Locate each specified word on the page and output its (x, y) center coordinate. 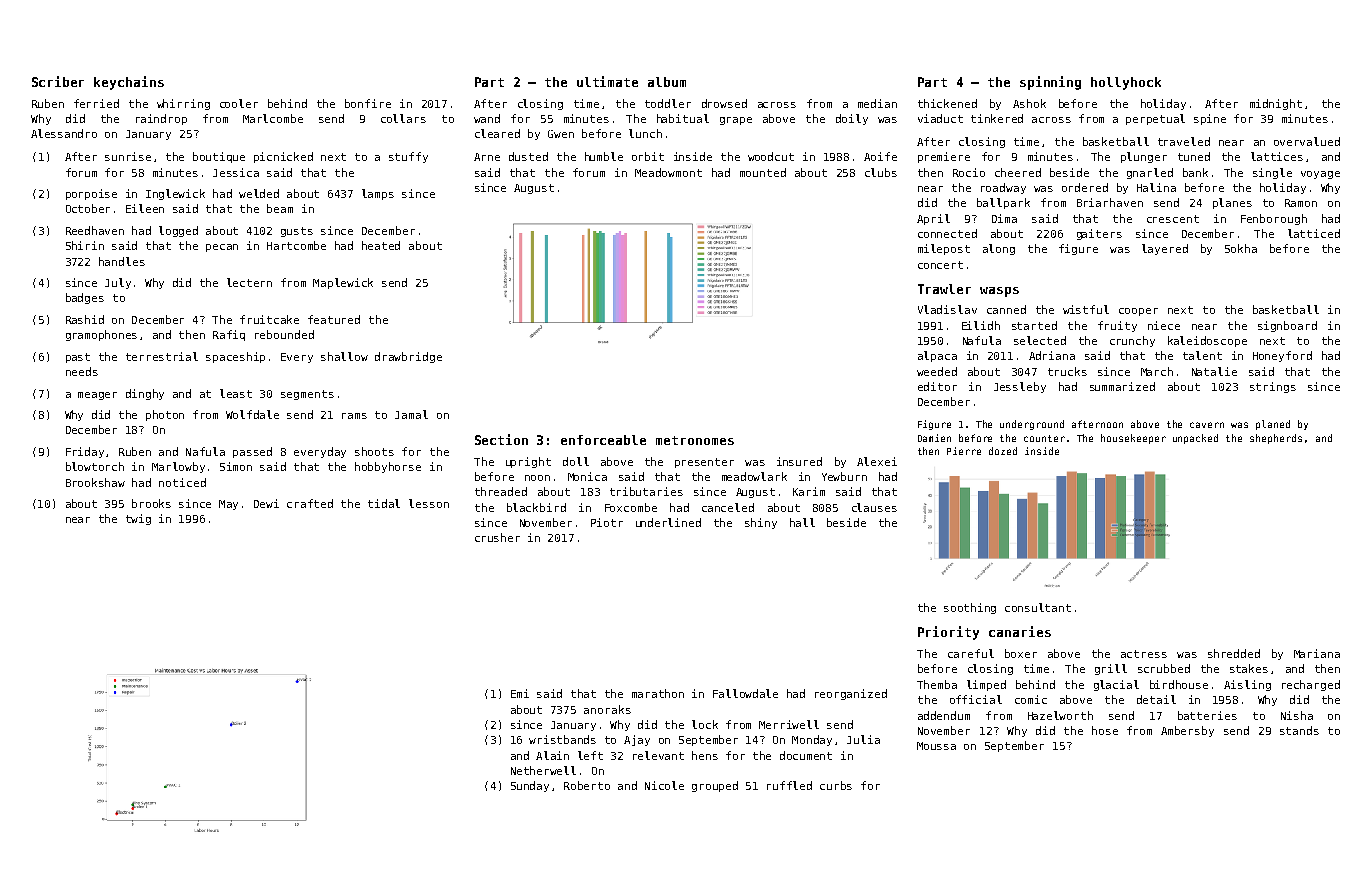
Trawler (944, 289)
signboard (1287, 326)
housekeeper (1133, 439)
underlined (668, 522)
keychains (129, 83)
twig (138, 519)
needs (82, 371)
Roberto (587, 785)
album (667, 82)
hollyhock (1126, 83)
